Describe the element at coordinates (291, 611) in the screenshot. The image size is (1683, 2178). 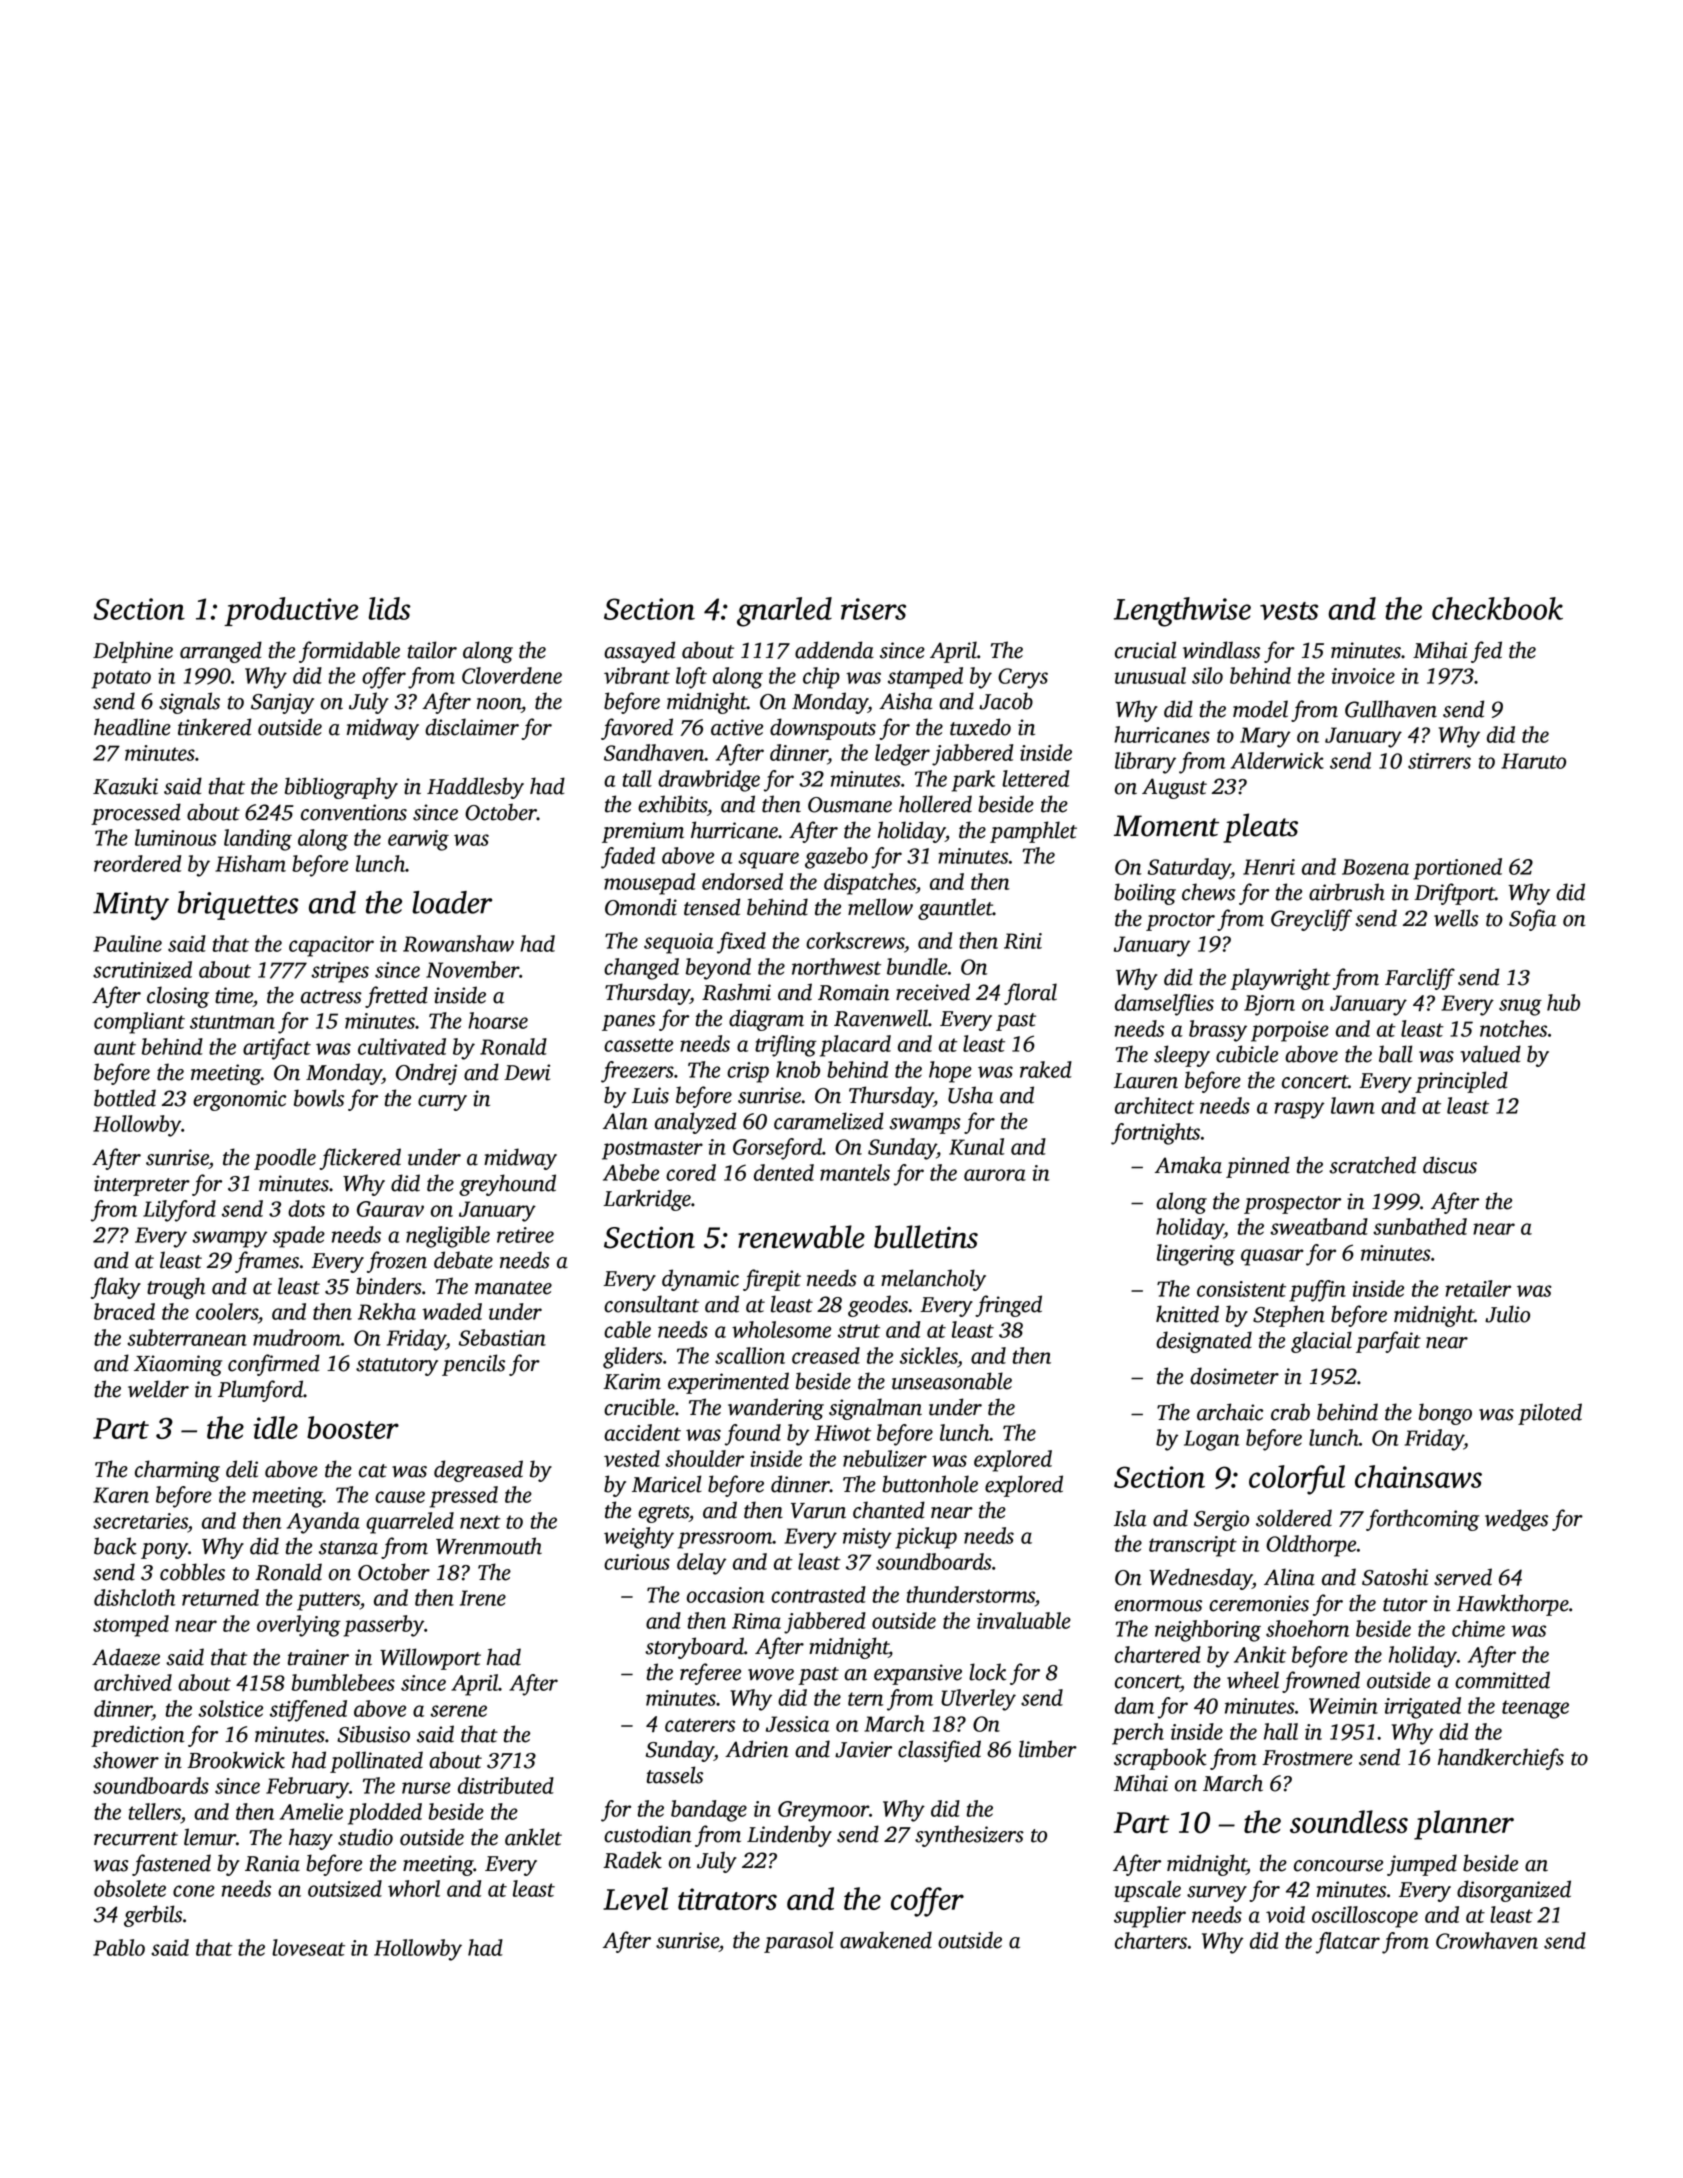
I see `productive` at that location.
